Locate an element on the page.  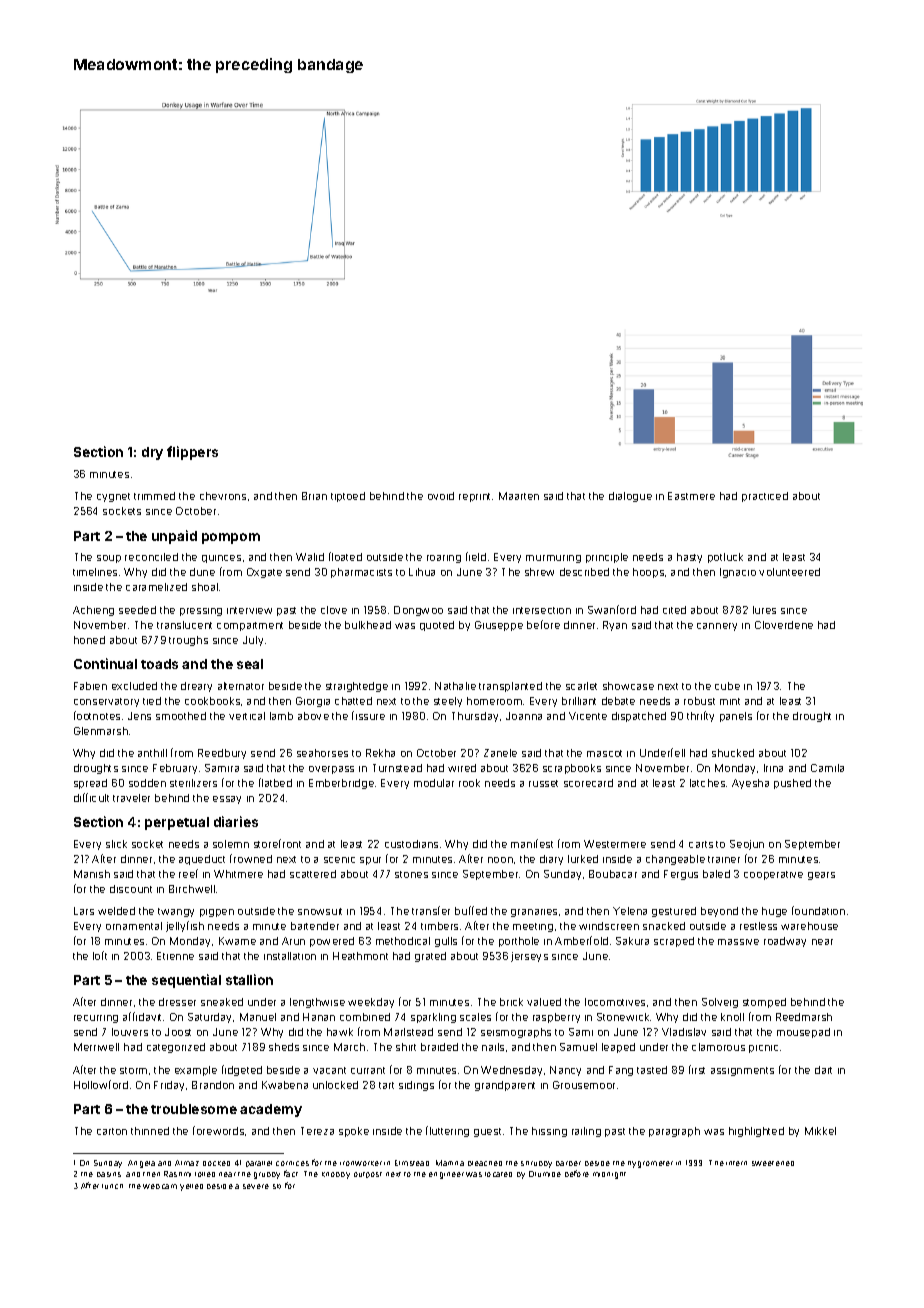
spoke is located at coordinates (354, 1132).
